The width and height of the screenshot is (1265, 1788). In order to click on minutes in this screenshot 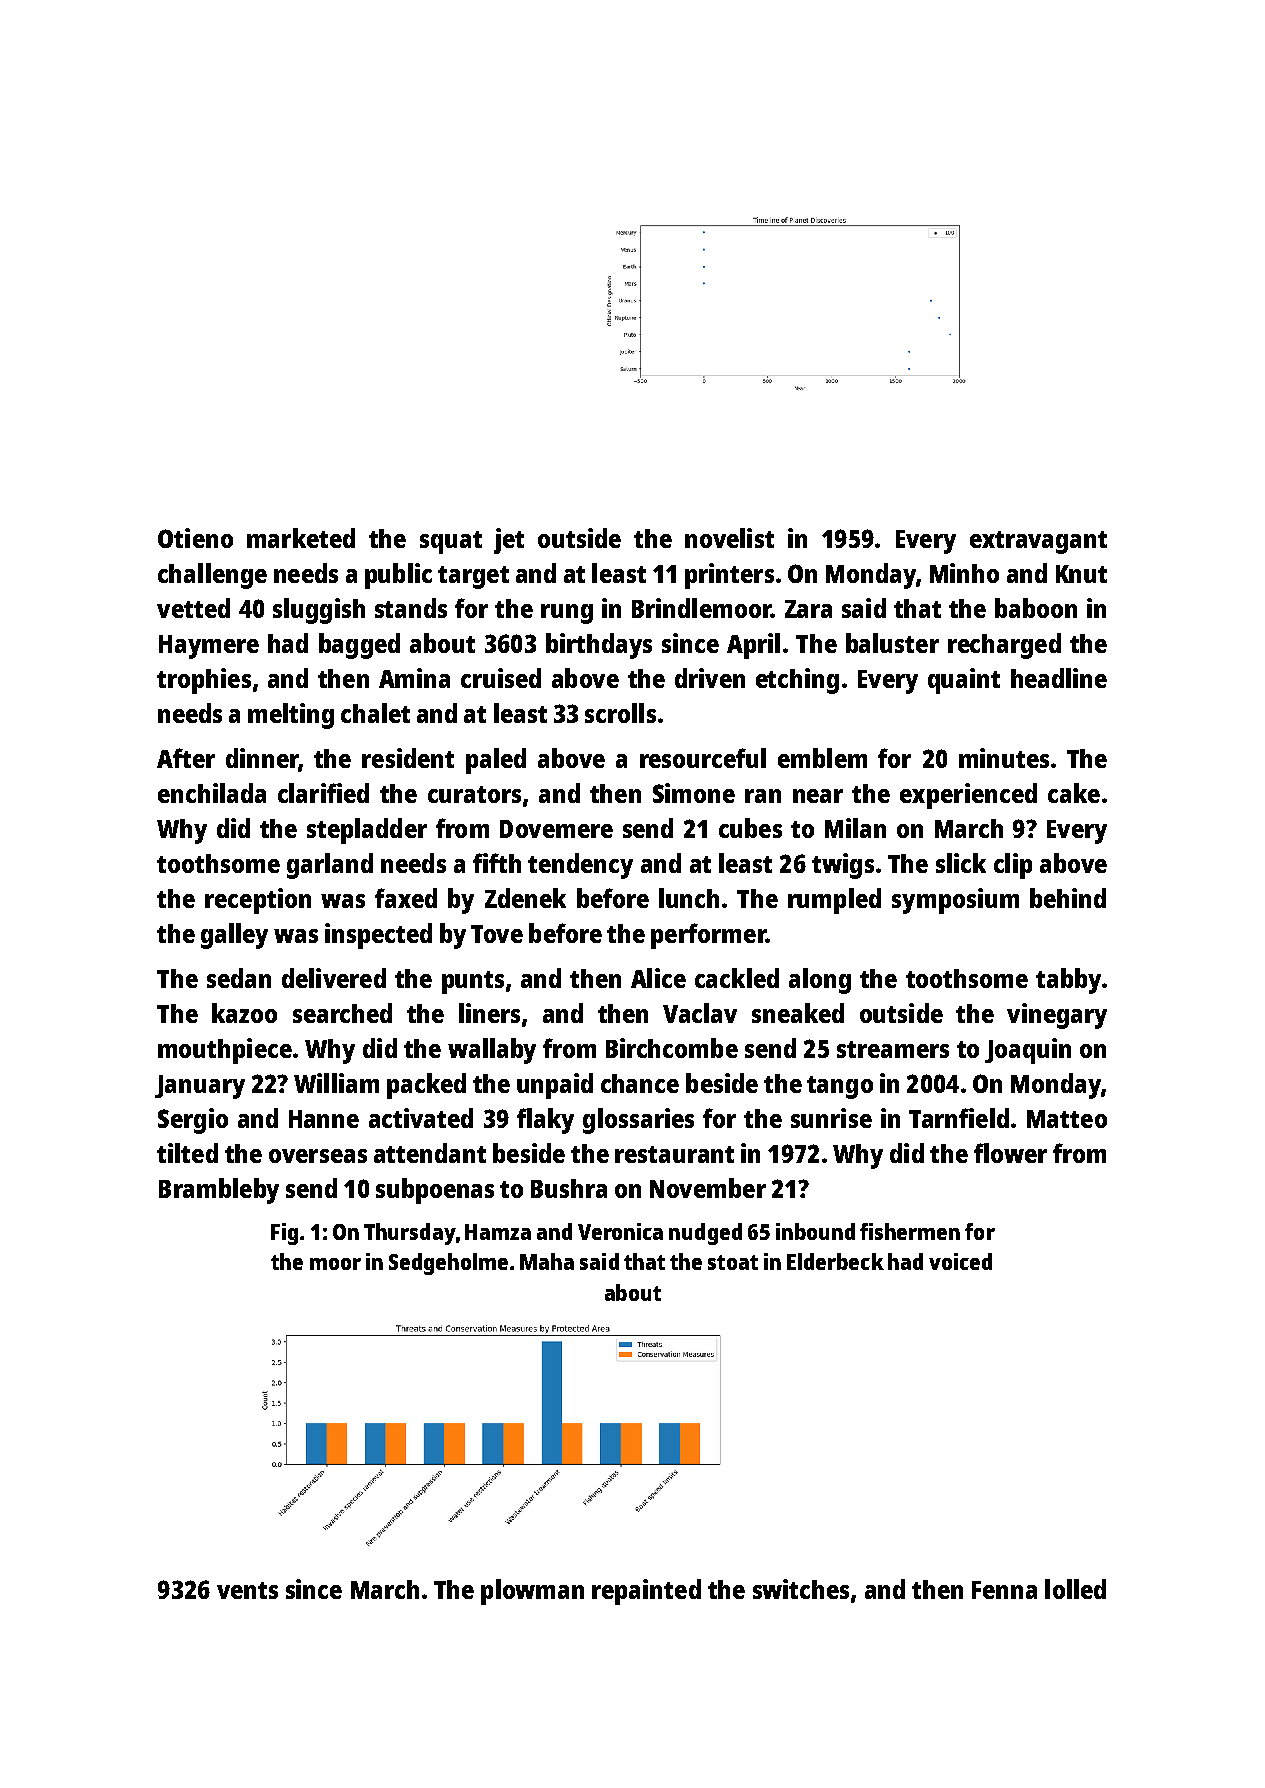, I will do `click(1004, 758)`.
